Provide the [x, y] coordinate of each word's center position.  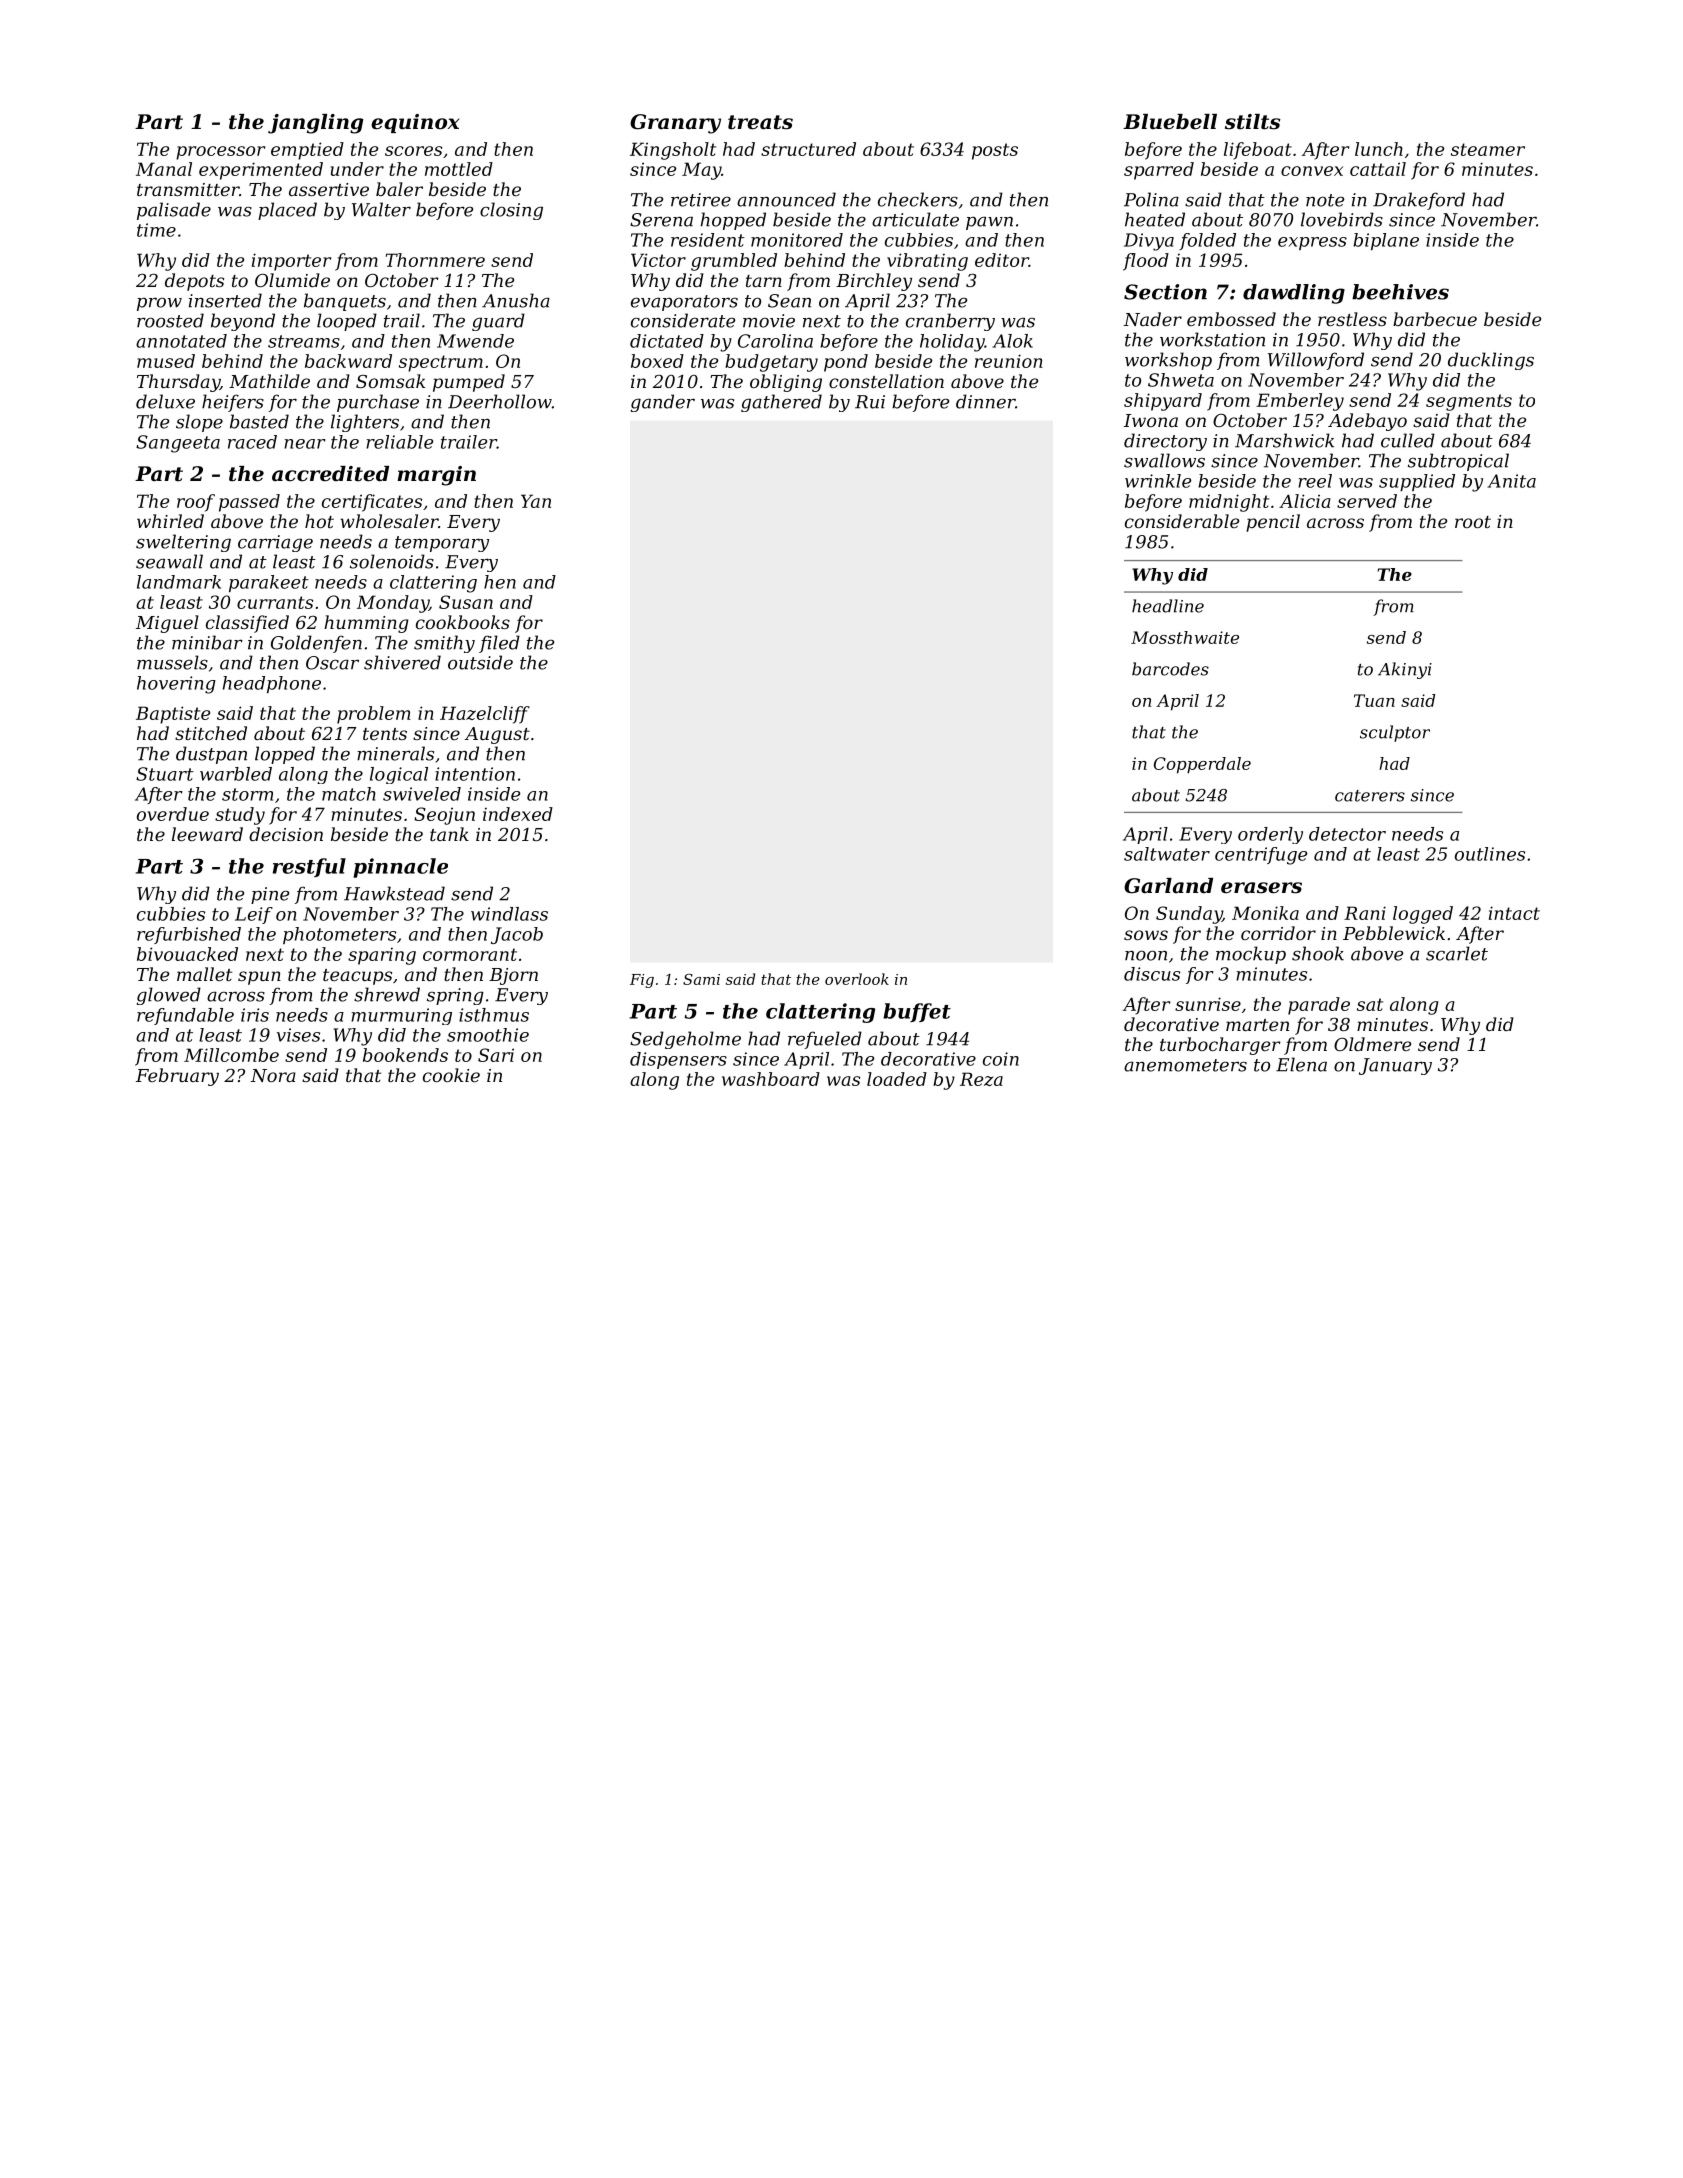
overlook [857, 979]
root [1473, 522]
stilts [1253, 122]
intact [1514, 913]
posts [995, 151]
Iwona [1151, 420]
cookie [451, 1075]
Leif [254, 915]
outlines [1490, 854]
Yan [536, 501]
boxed [657, 361]
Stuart [165, 774]
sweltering [183, 543]
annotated [181, 341]
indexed [518, 814]
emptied [307, 151]
